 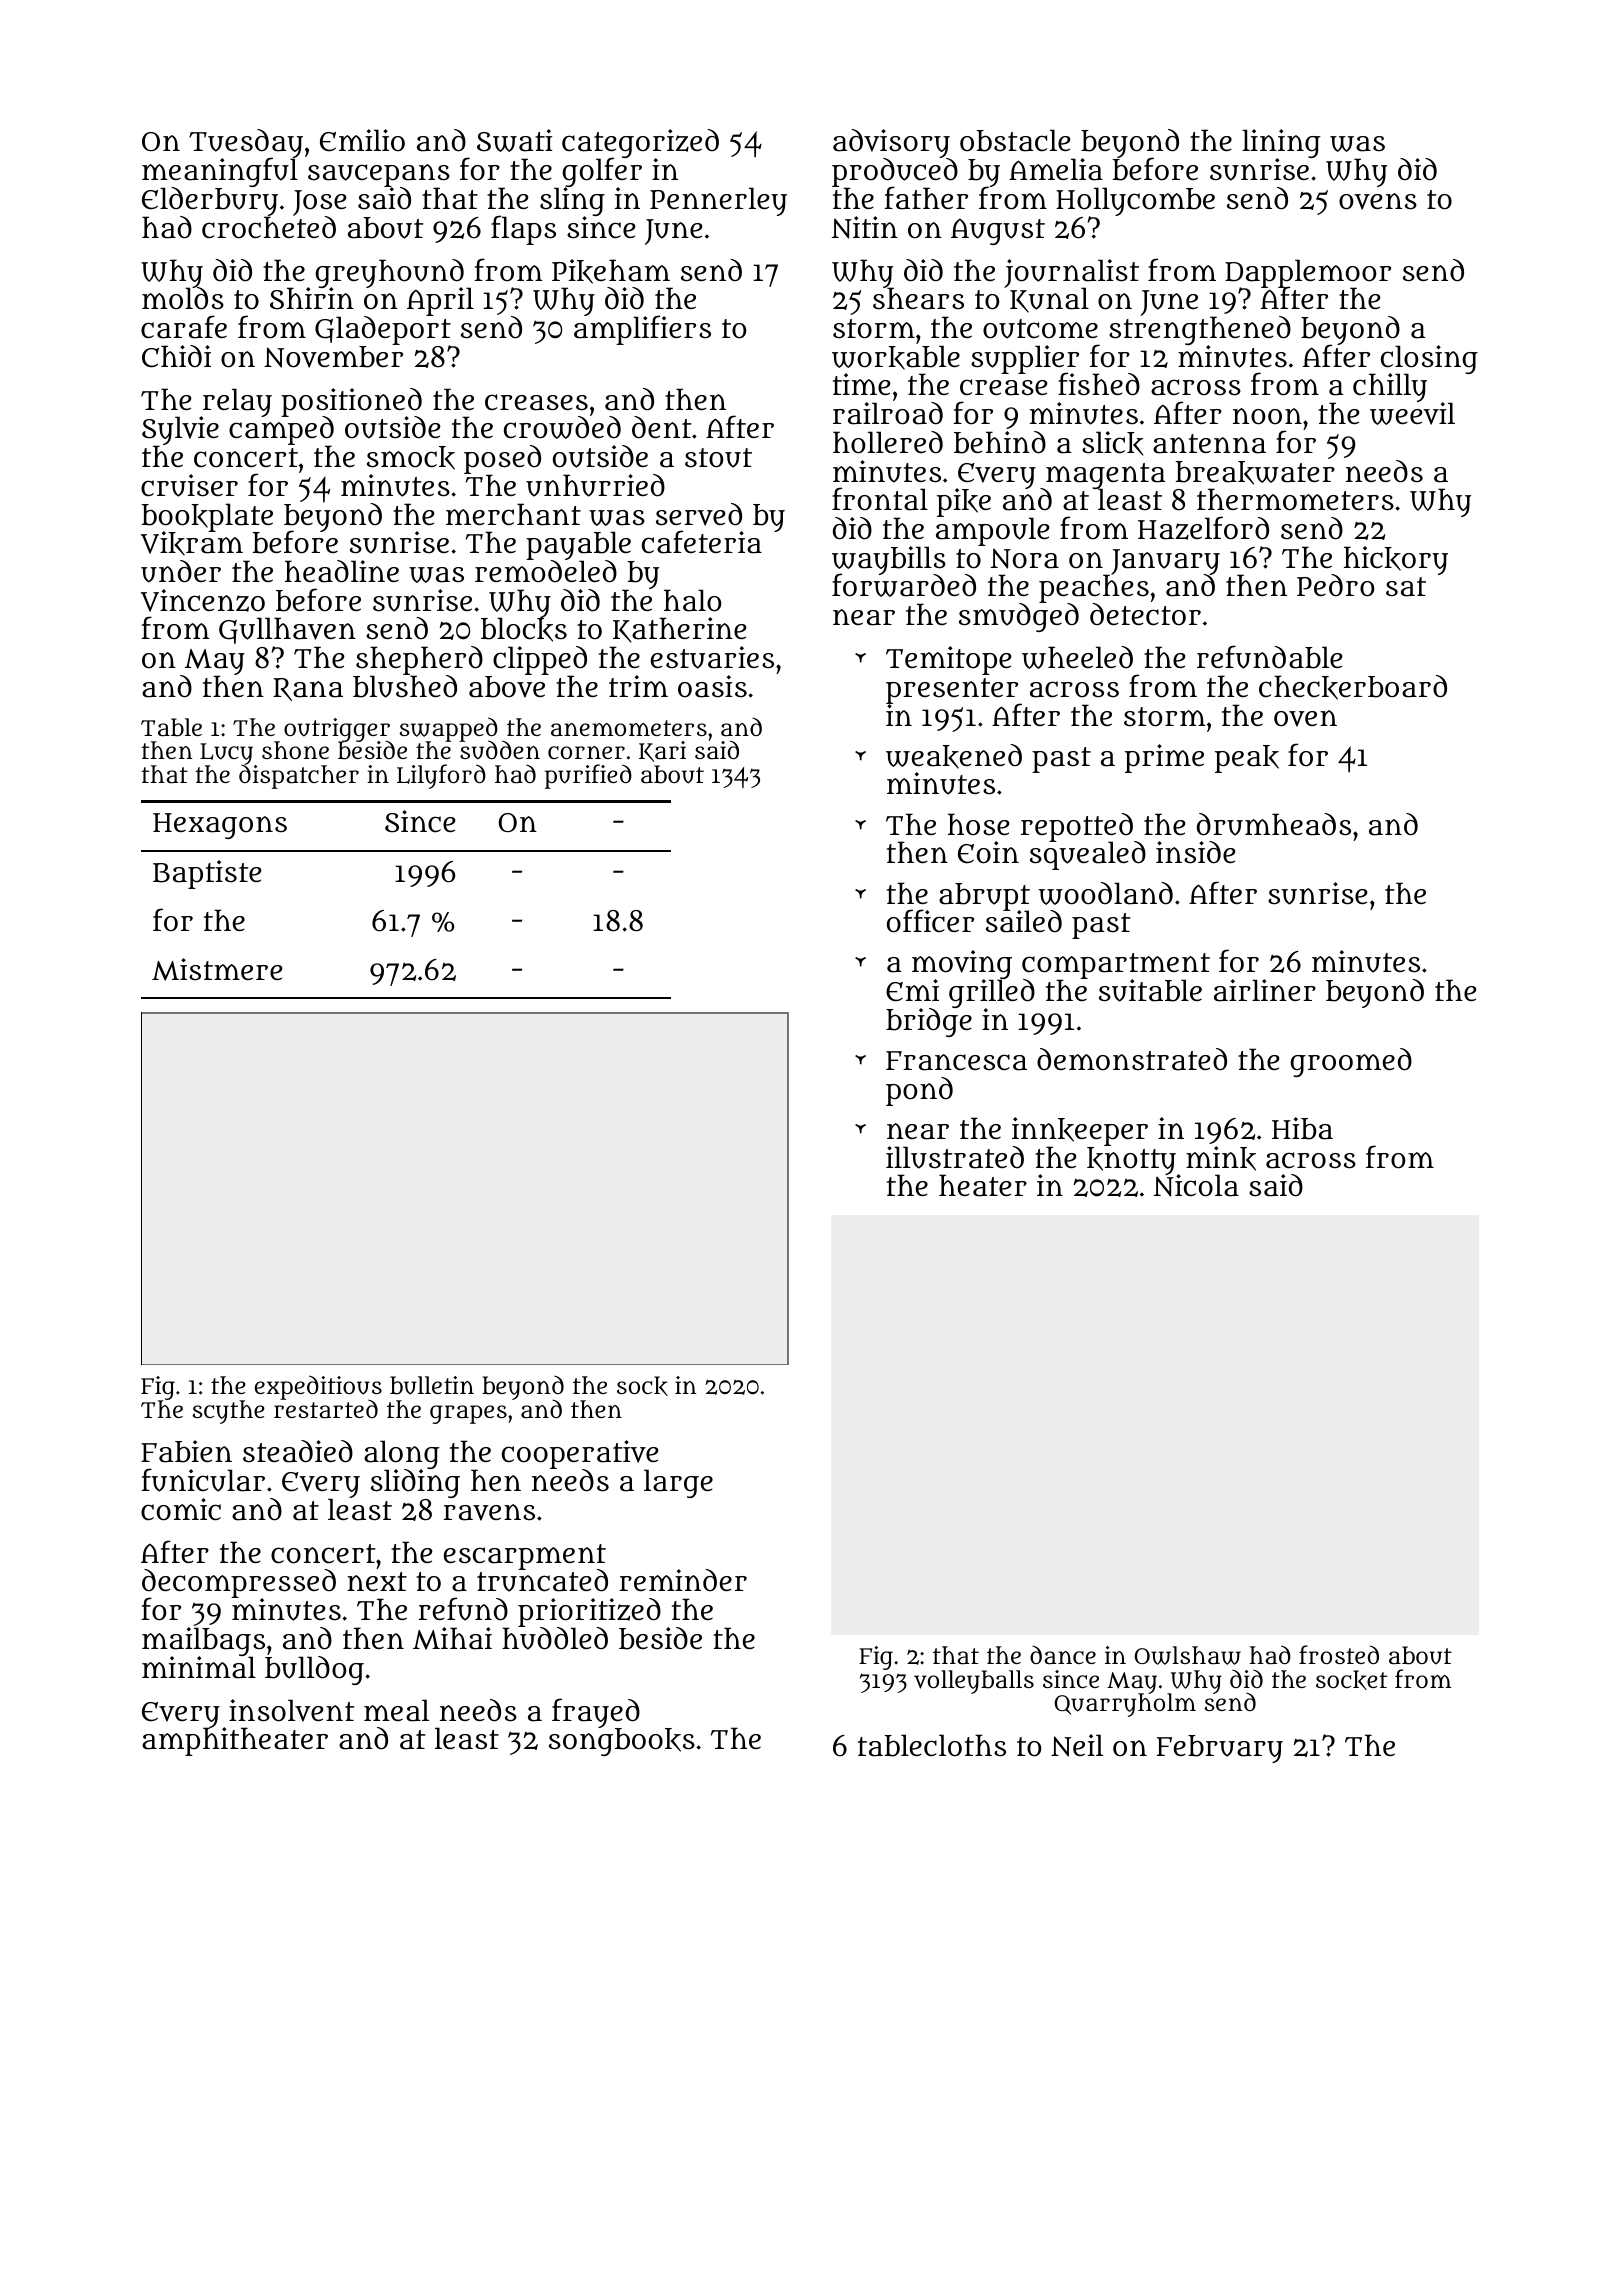 What do you see at coordinates (993, 532) in the screenshot?
I see `ampoule` at bounding box center [993, 532].
